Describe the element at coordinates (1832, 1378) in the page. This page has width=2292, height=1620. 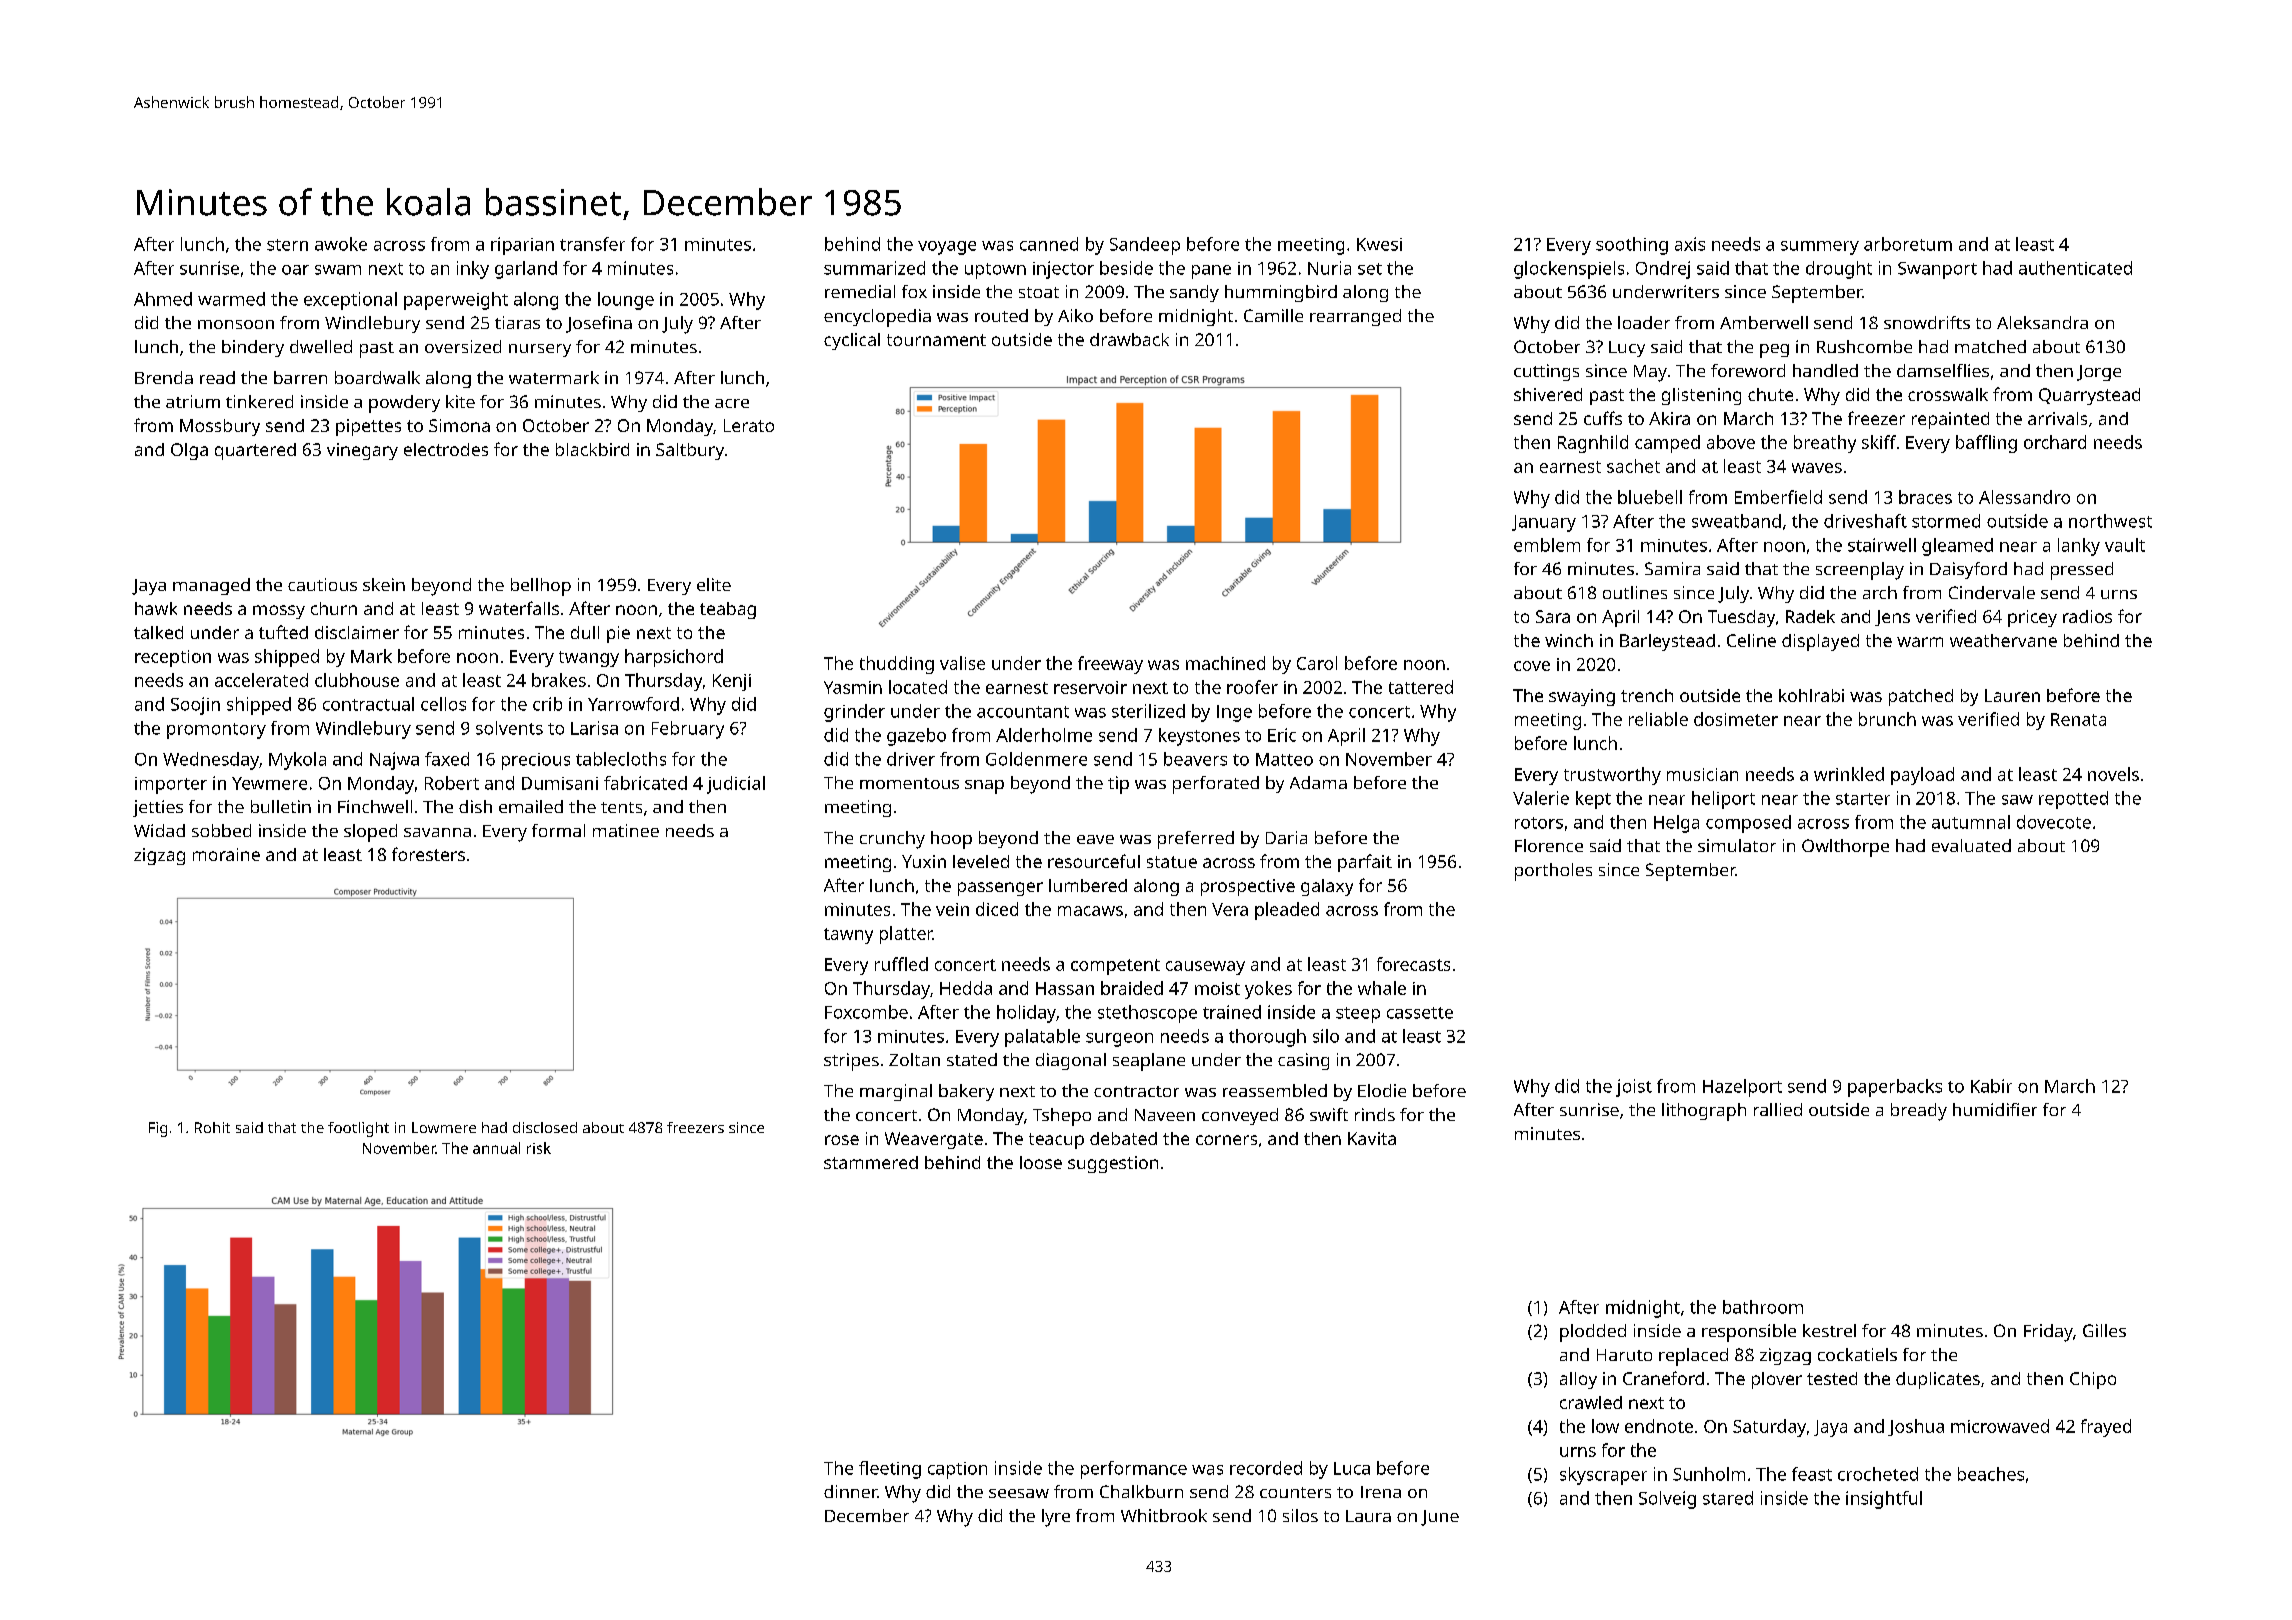
I see `tested` at that location.
